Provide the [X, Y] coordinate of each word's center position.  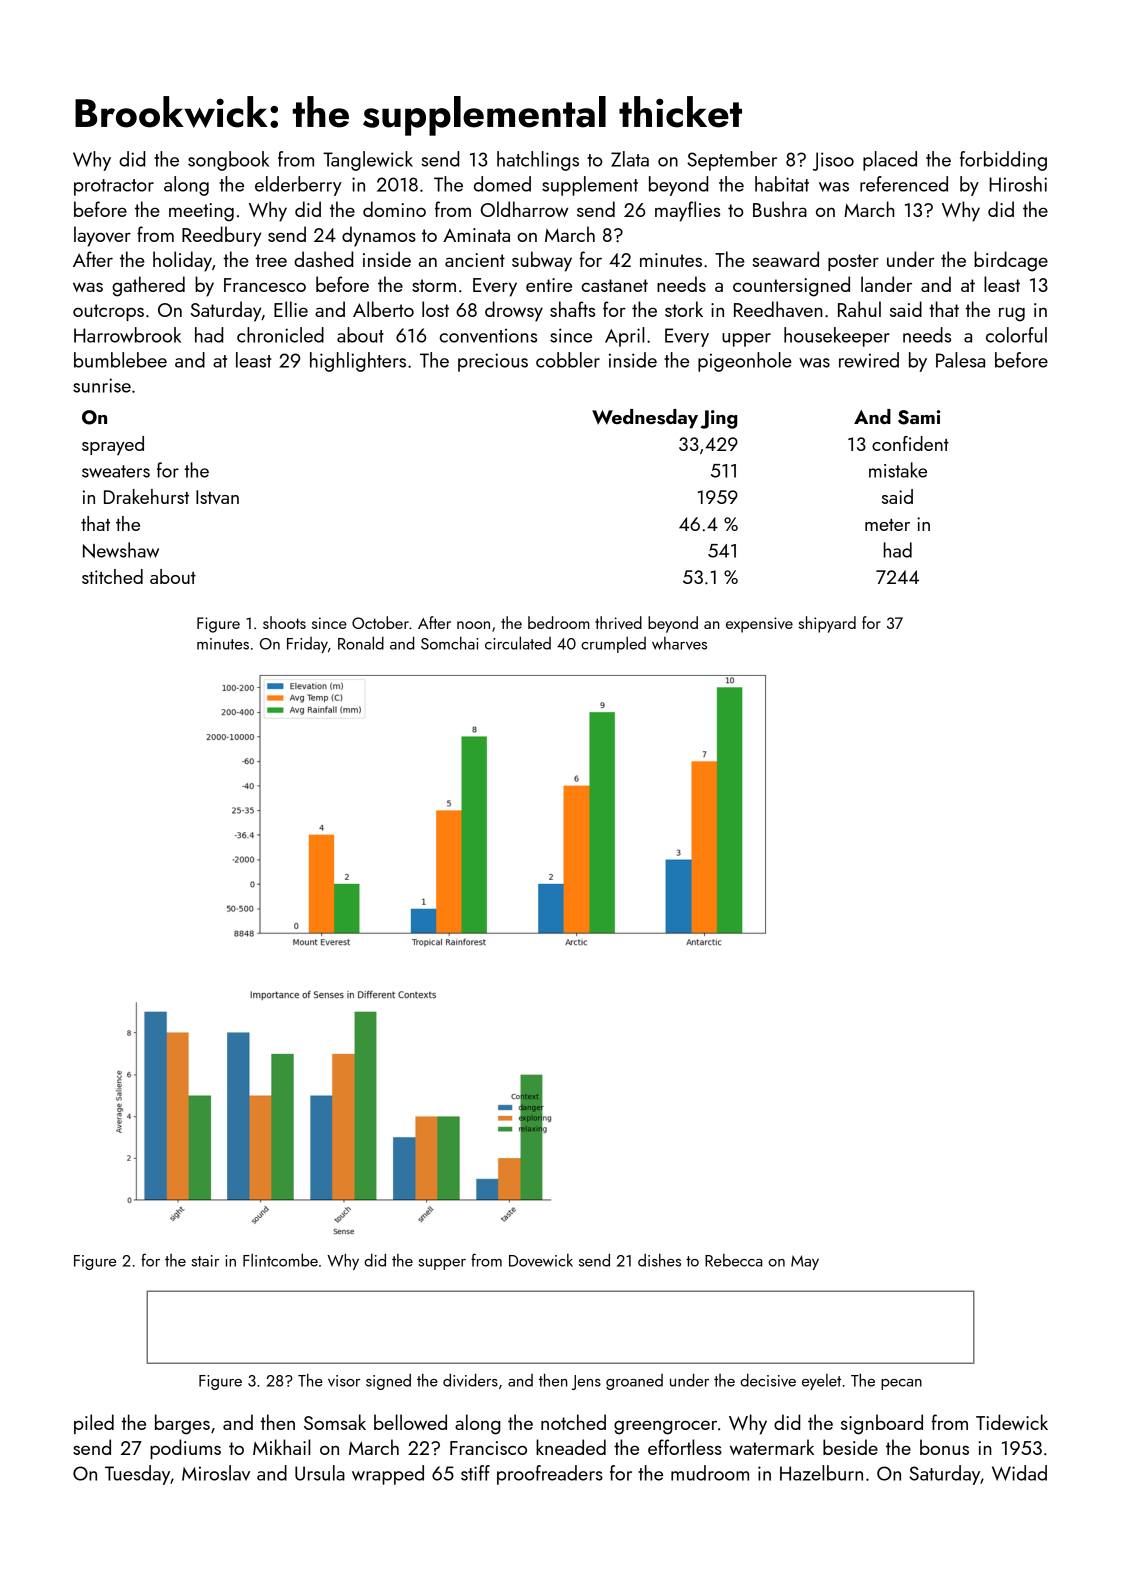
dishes [659, 1260]
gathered [148, 286]
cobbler [568, 360]
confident [910, 443]
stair [205, 1261]
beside [850, 1447]
